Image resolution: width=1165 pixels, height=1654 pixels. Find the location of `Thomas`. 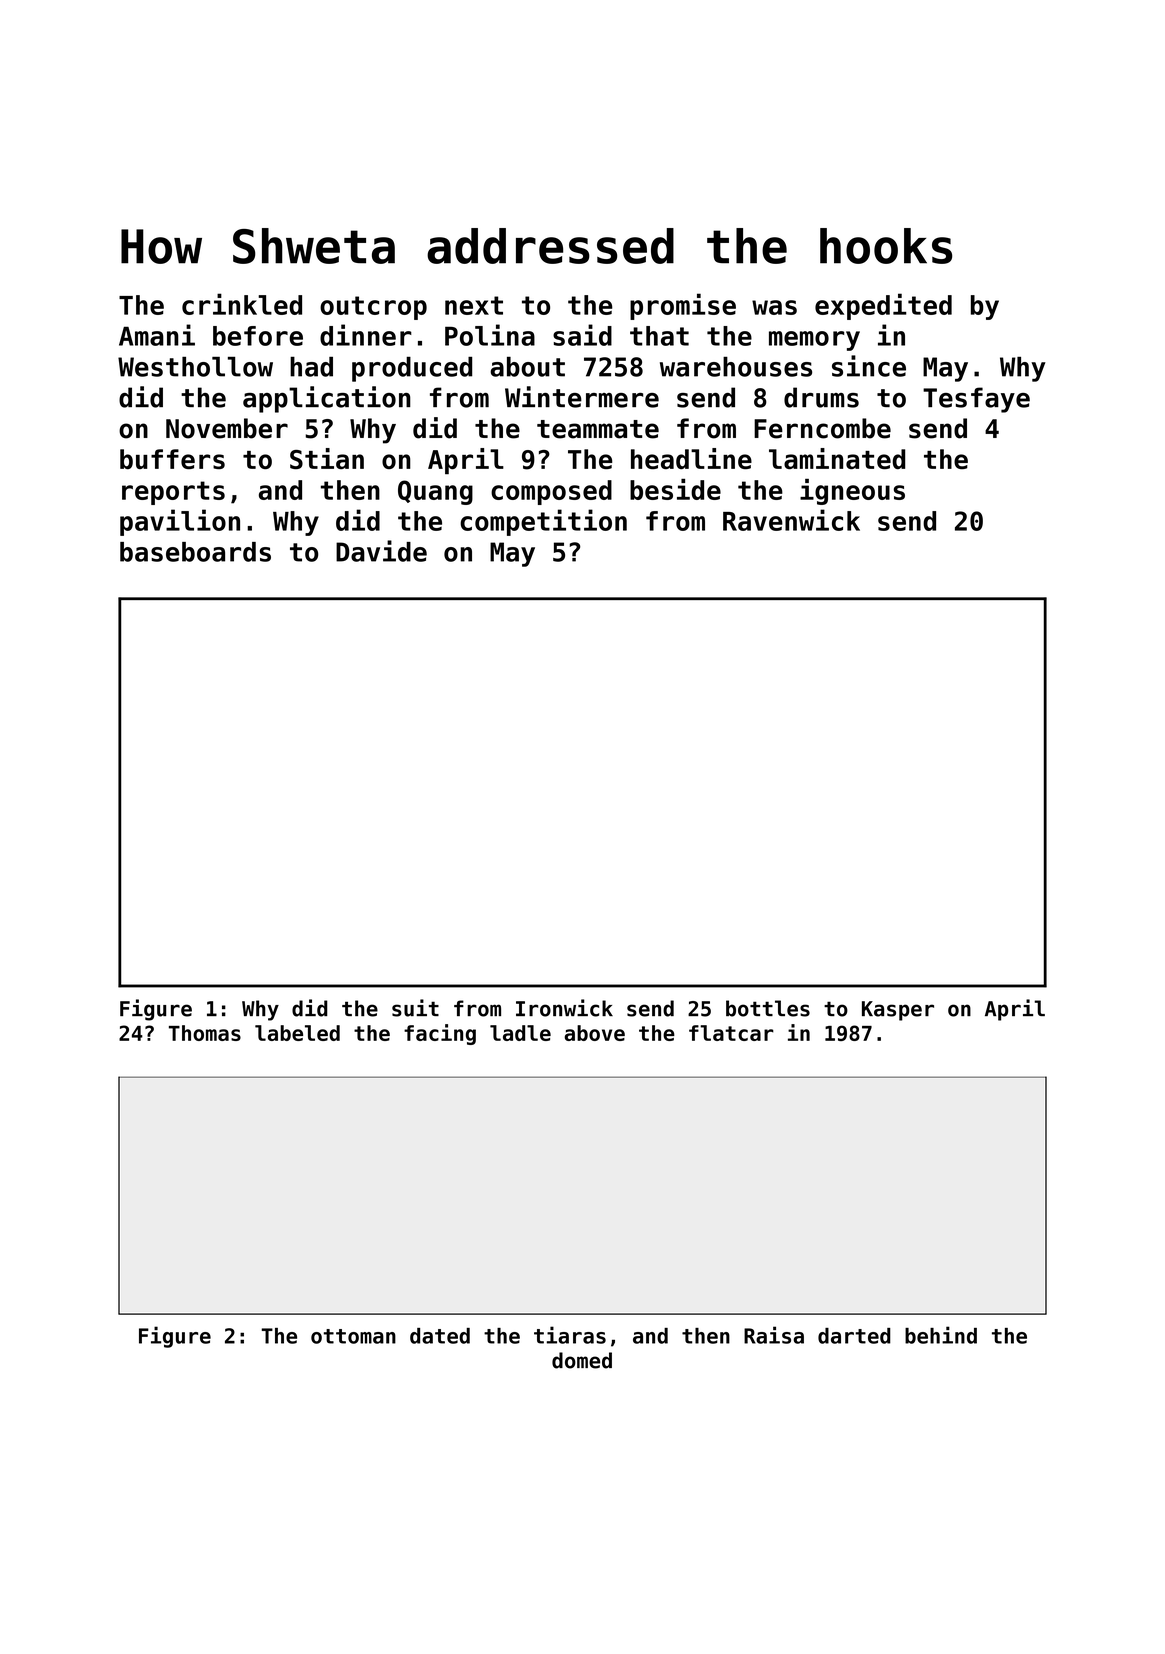

Thomas is located at coordinates (205, 1033).
